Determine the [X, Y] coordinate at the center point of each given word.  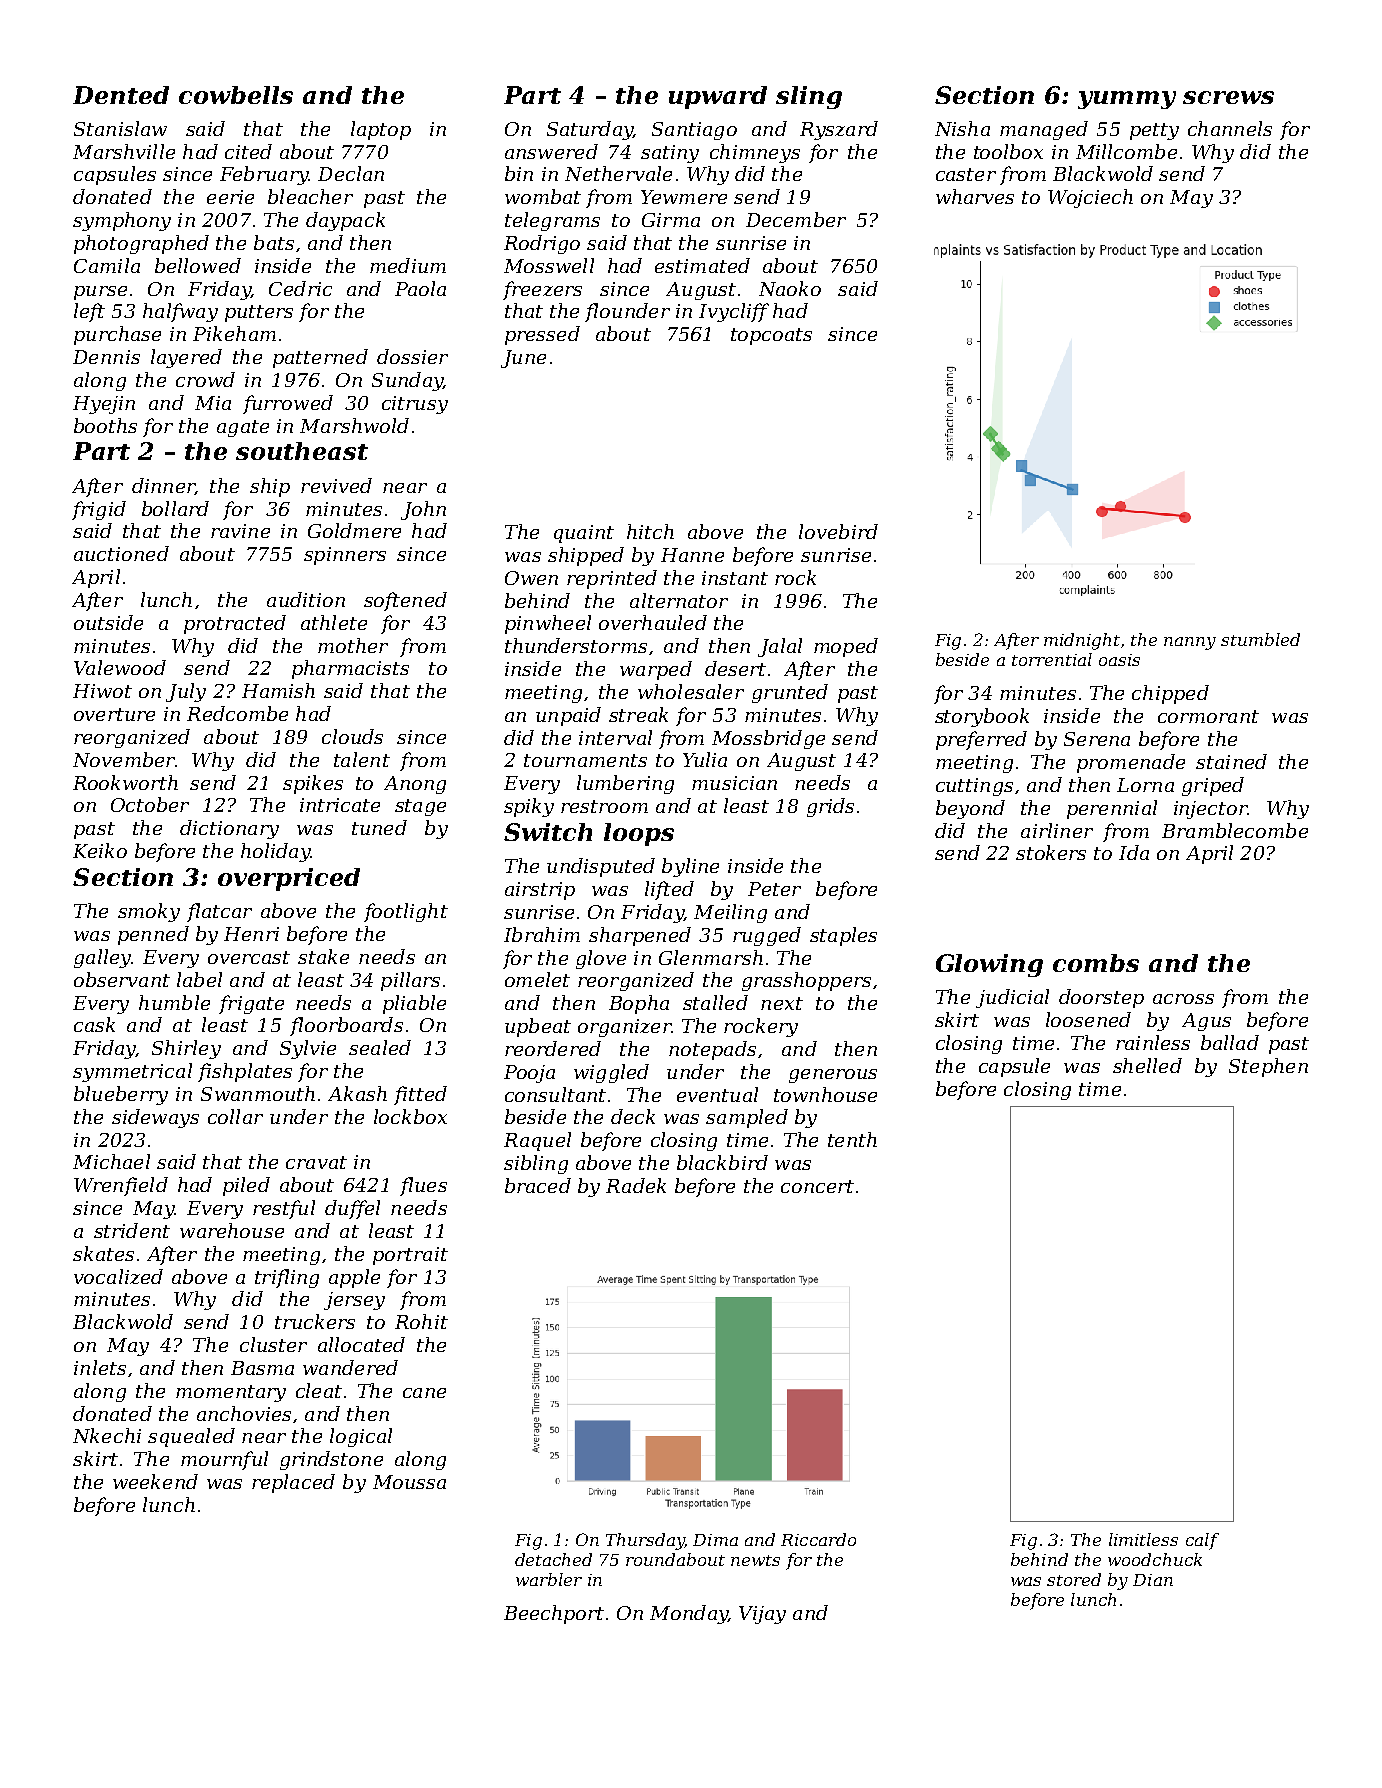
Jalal [780, 647]
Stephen [1268, 1067]
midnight [1082, 641]
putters [259, 313]
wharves [975, 196]
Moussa [409, 1482]
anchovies [244, 1413]
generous [833, 1076]
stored [1074, 1579]
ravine [240, 531]
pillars [410, 981]
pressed [542, 335]
